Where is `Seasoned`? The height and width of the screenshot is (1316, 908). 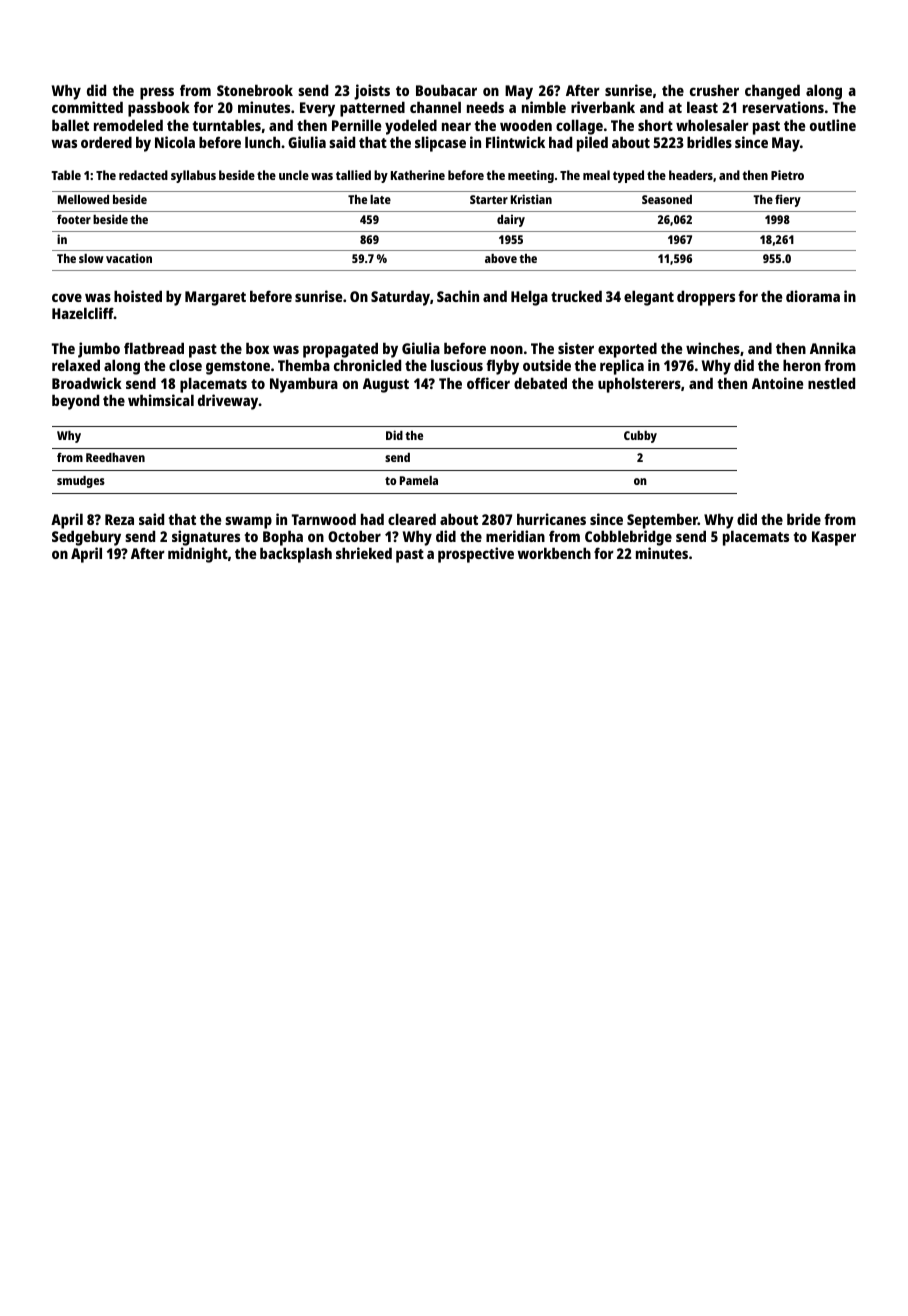 Seasoned is located at coordinates (667, 199).
